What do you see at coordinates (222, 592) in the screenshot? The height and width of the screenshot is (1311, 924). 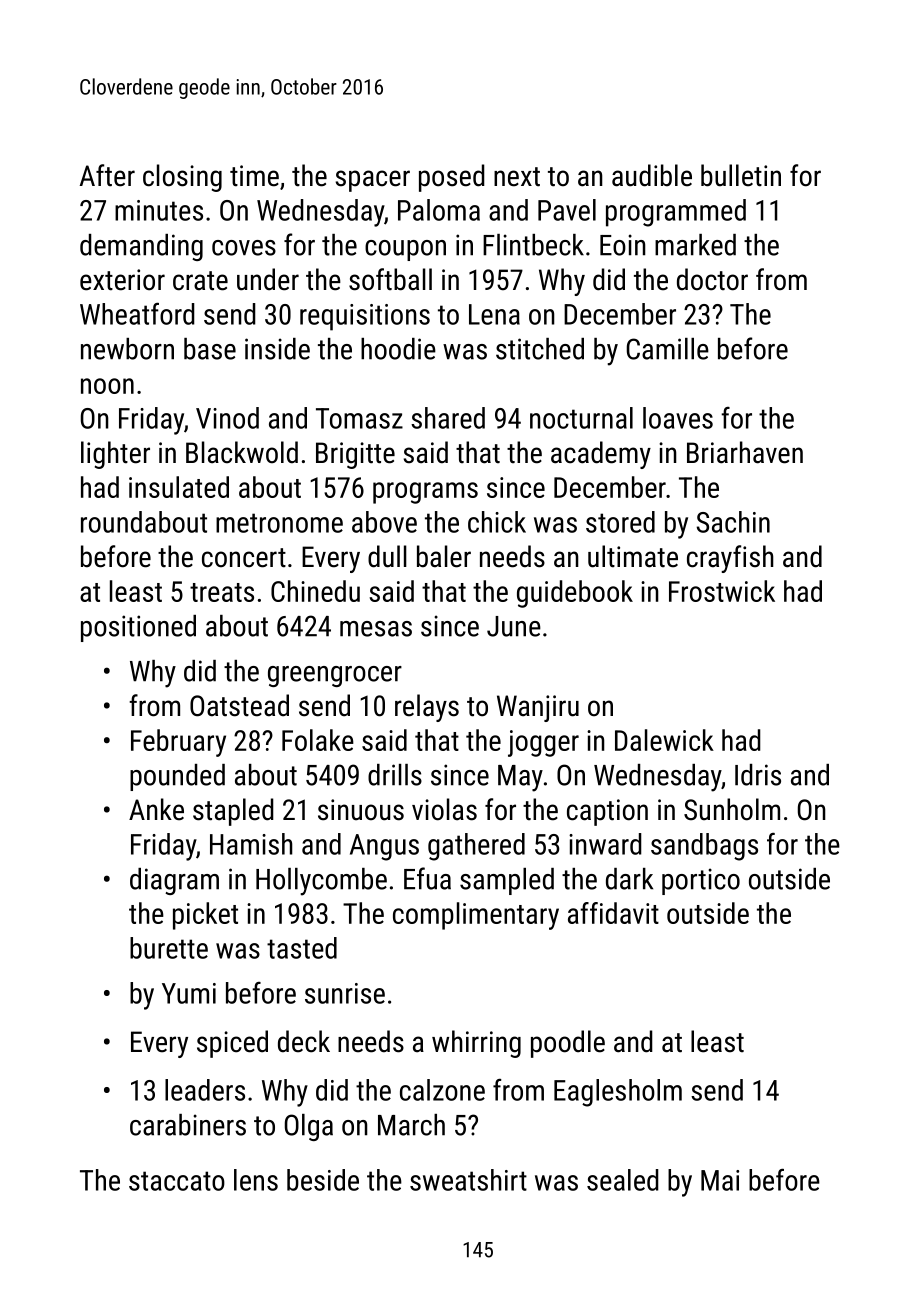 I see `treats` at bounding box center [222, 592].
